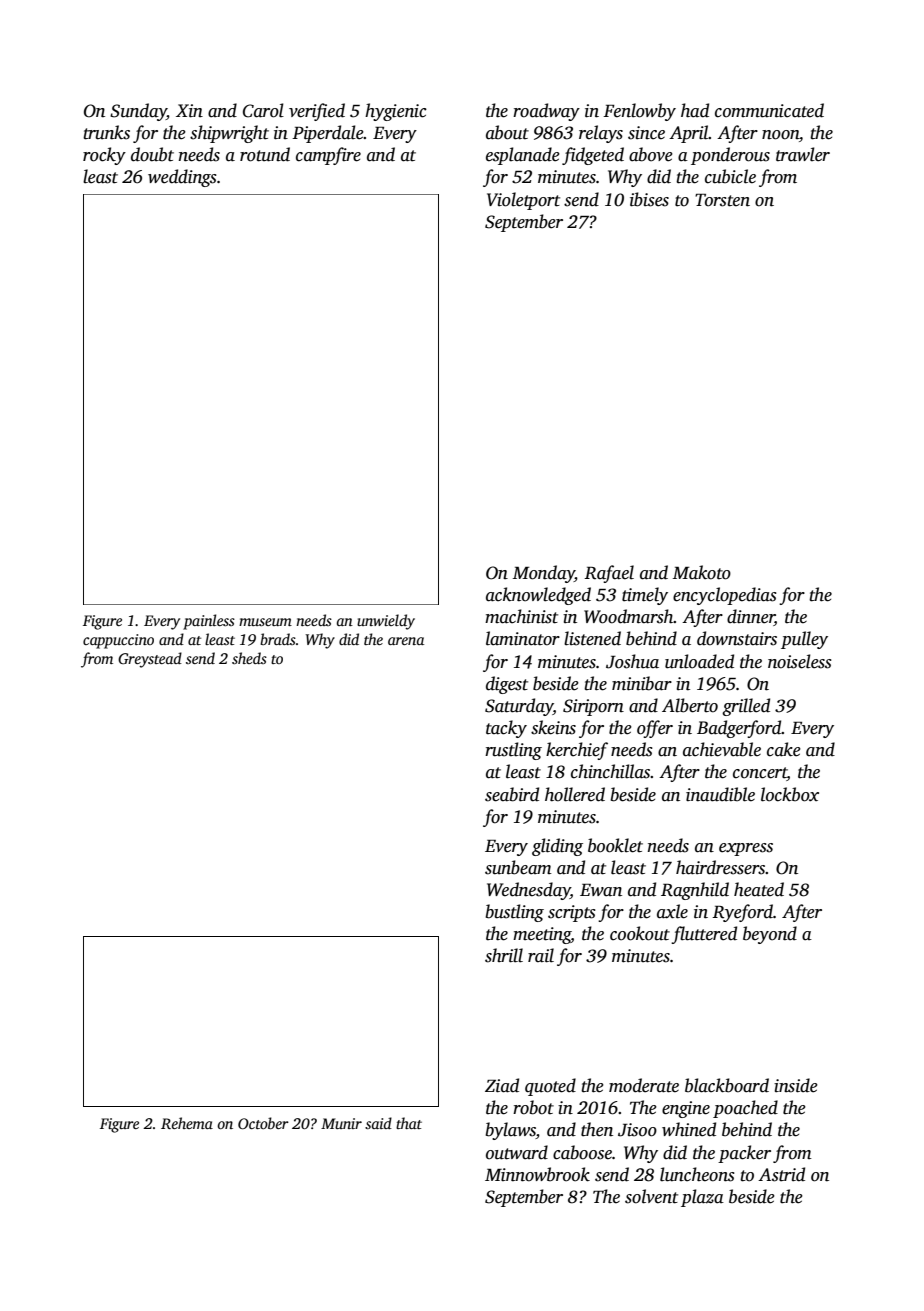 This image has height=1311, width=924. What do you see at coordinates (396, 112) in the image?
I see `hygienic` at bounding box center [396, 112].
